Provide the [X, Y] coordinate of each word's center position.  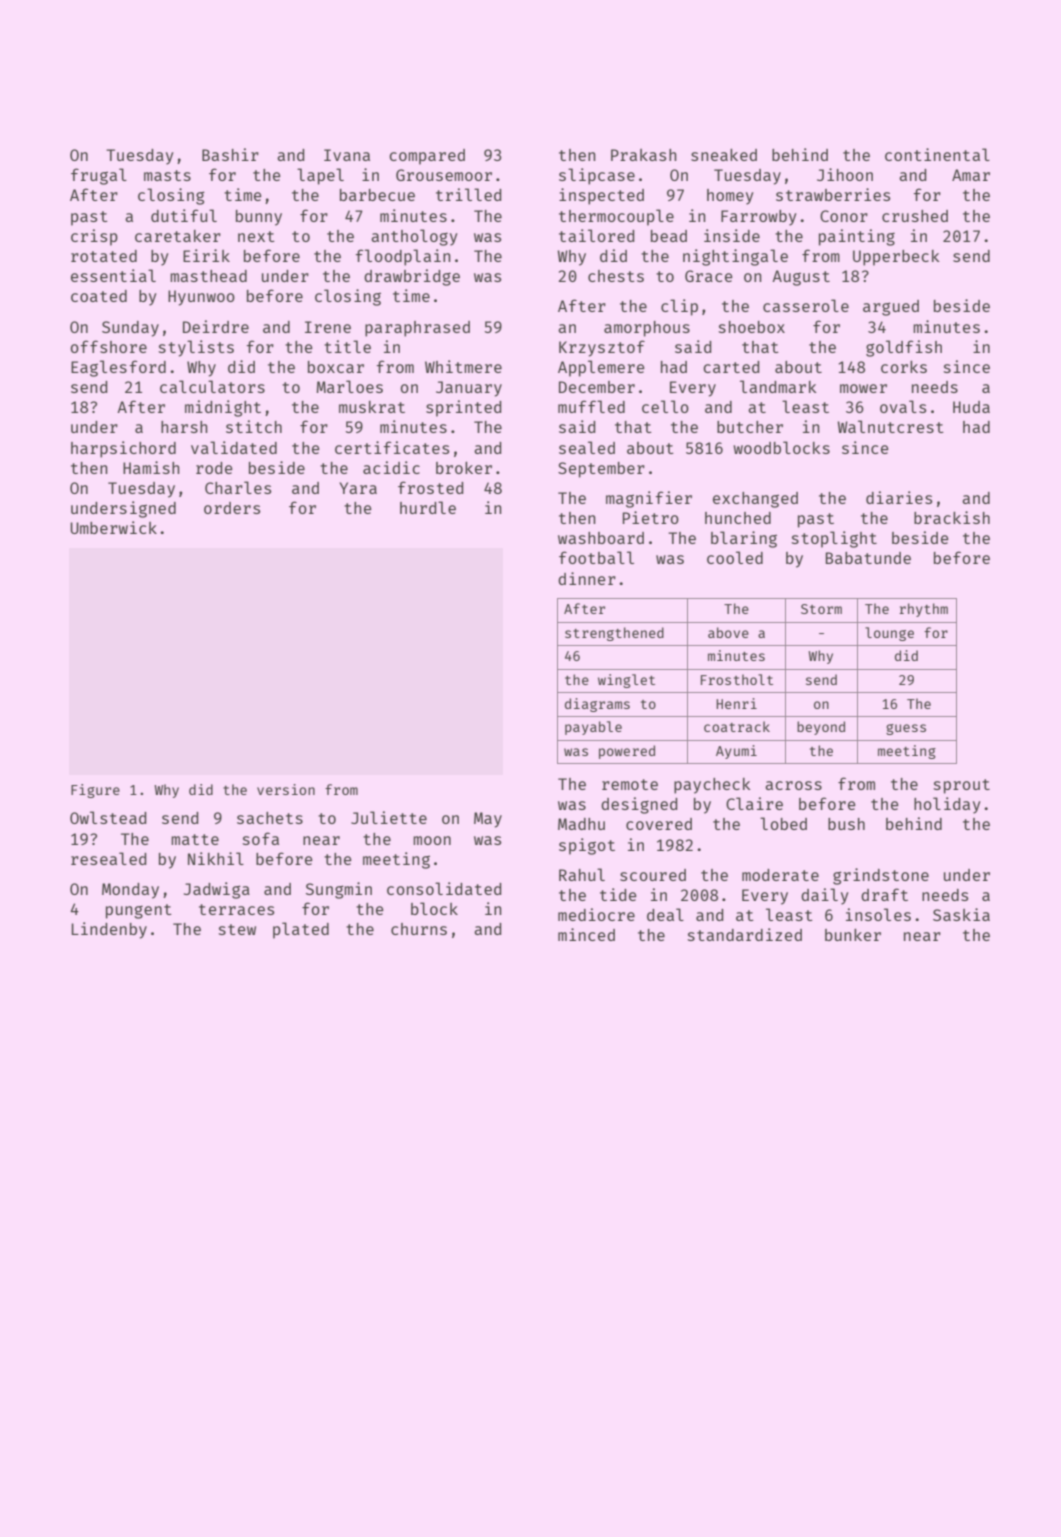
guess [906, 729]
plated [301, 930]
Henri [736, 703]
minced [586, 934]
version [286, 789]
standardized [745, 934]
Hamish [151, 467]
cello [665, 406]
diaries [899, 497]
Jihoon [845, 174]
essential [113, 275]
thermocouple [616, 217]
